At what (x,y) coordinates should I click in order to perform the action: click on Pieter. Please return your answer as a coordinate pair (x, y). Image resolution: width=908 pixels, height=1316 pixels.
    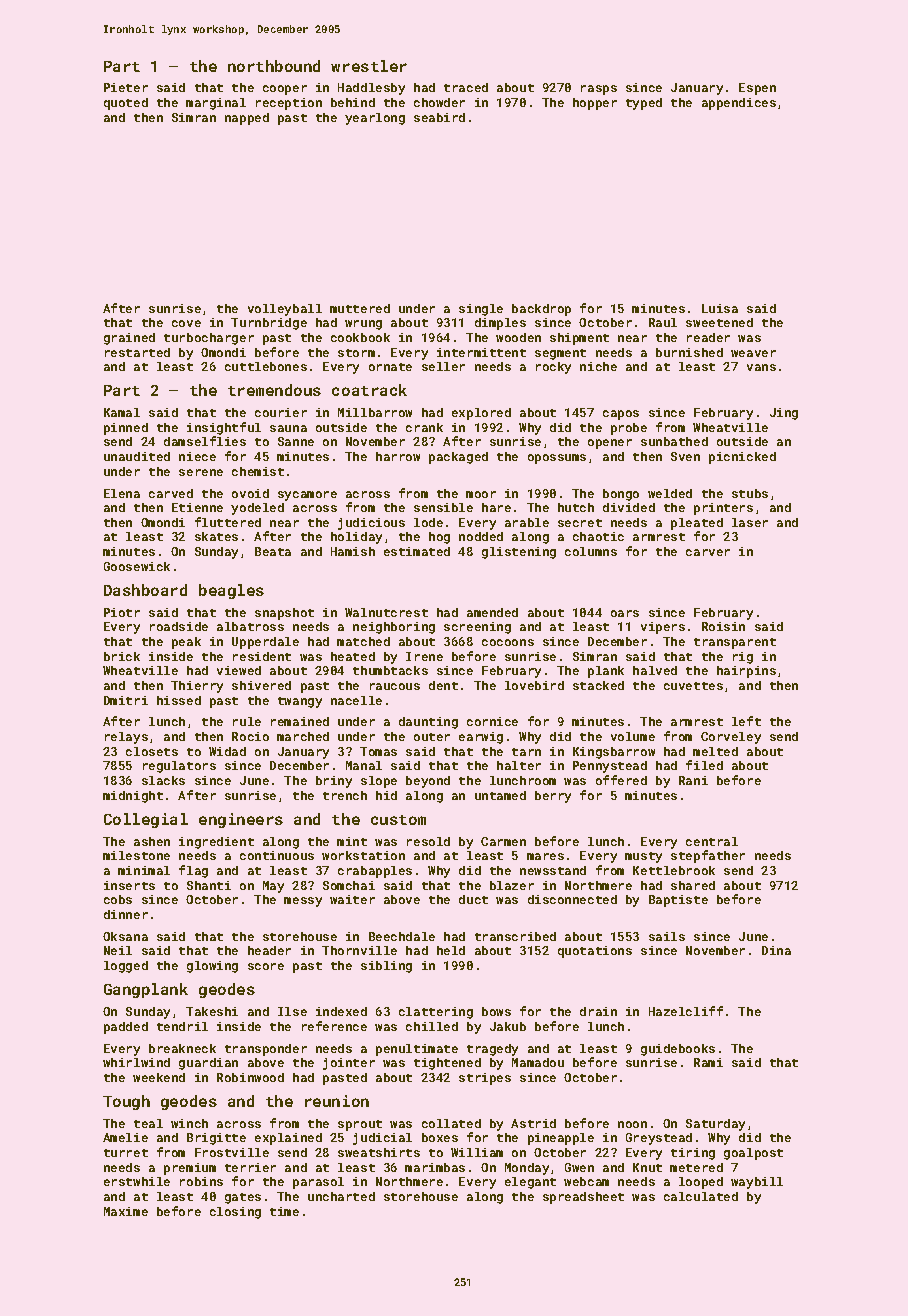
    Looking at the image, I should click on (126, 87).
